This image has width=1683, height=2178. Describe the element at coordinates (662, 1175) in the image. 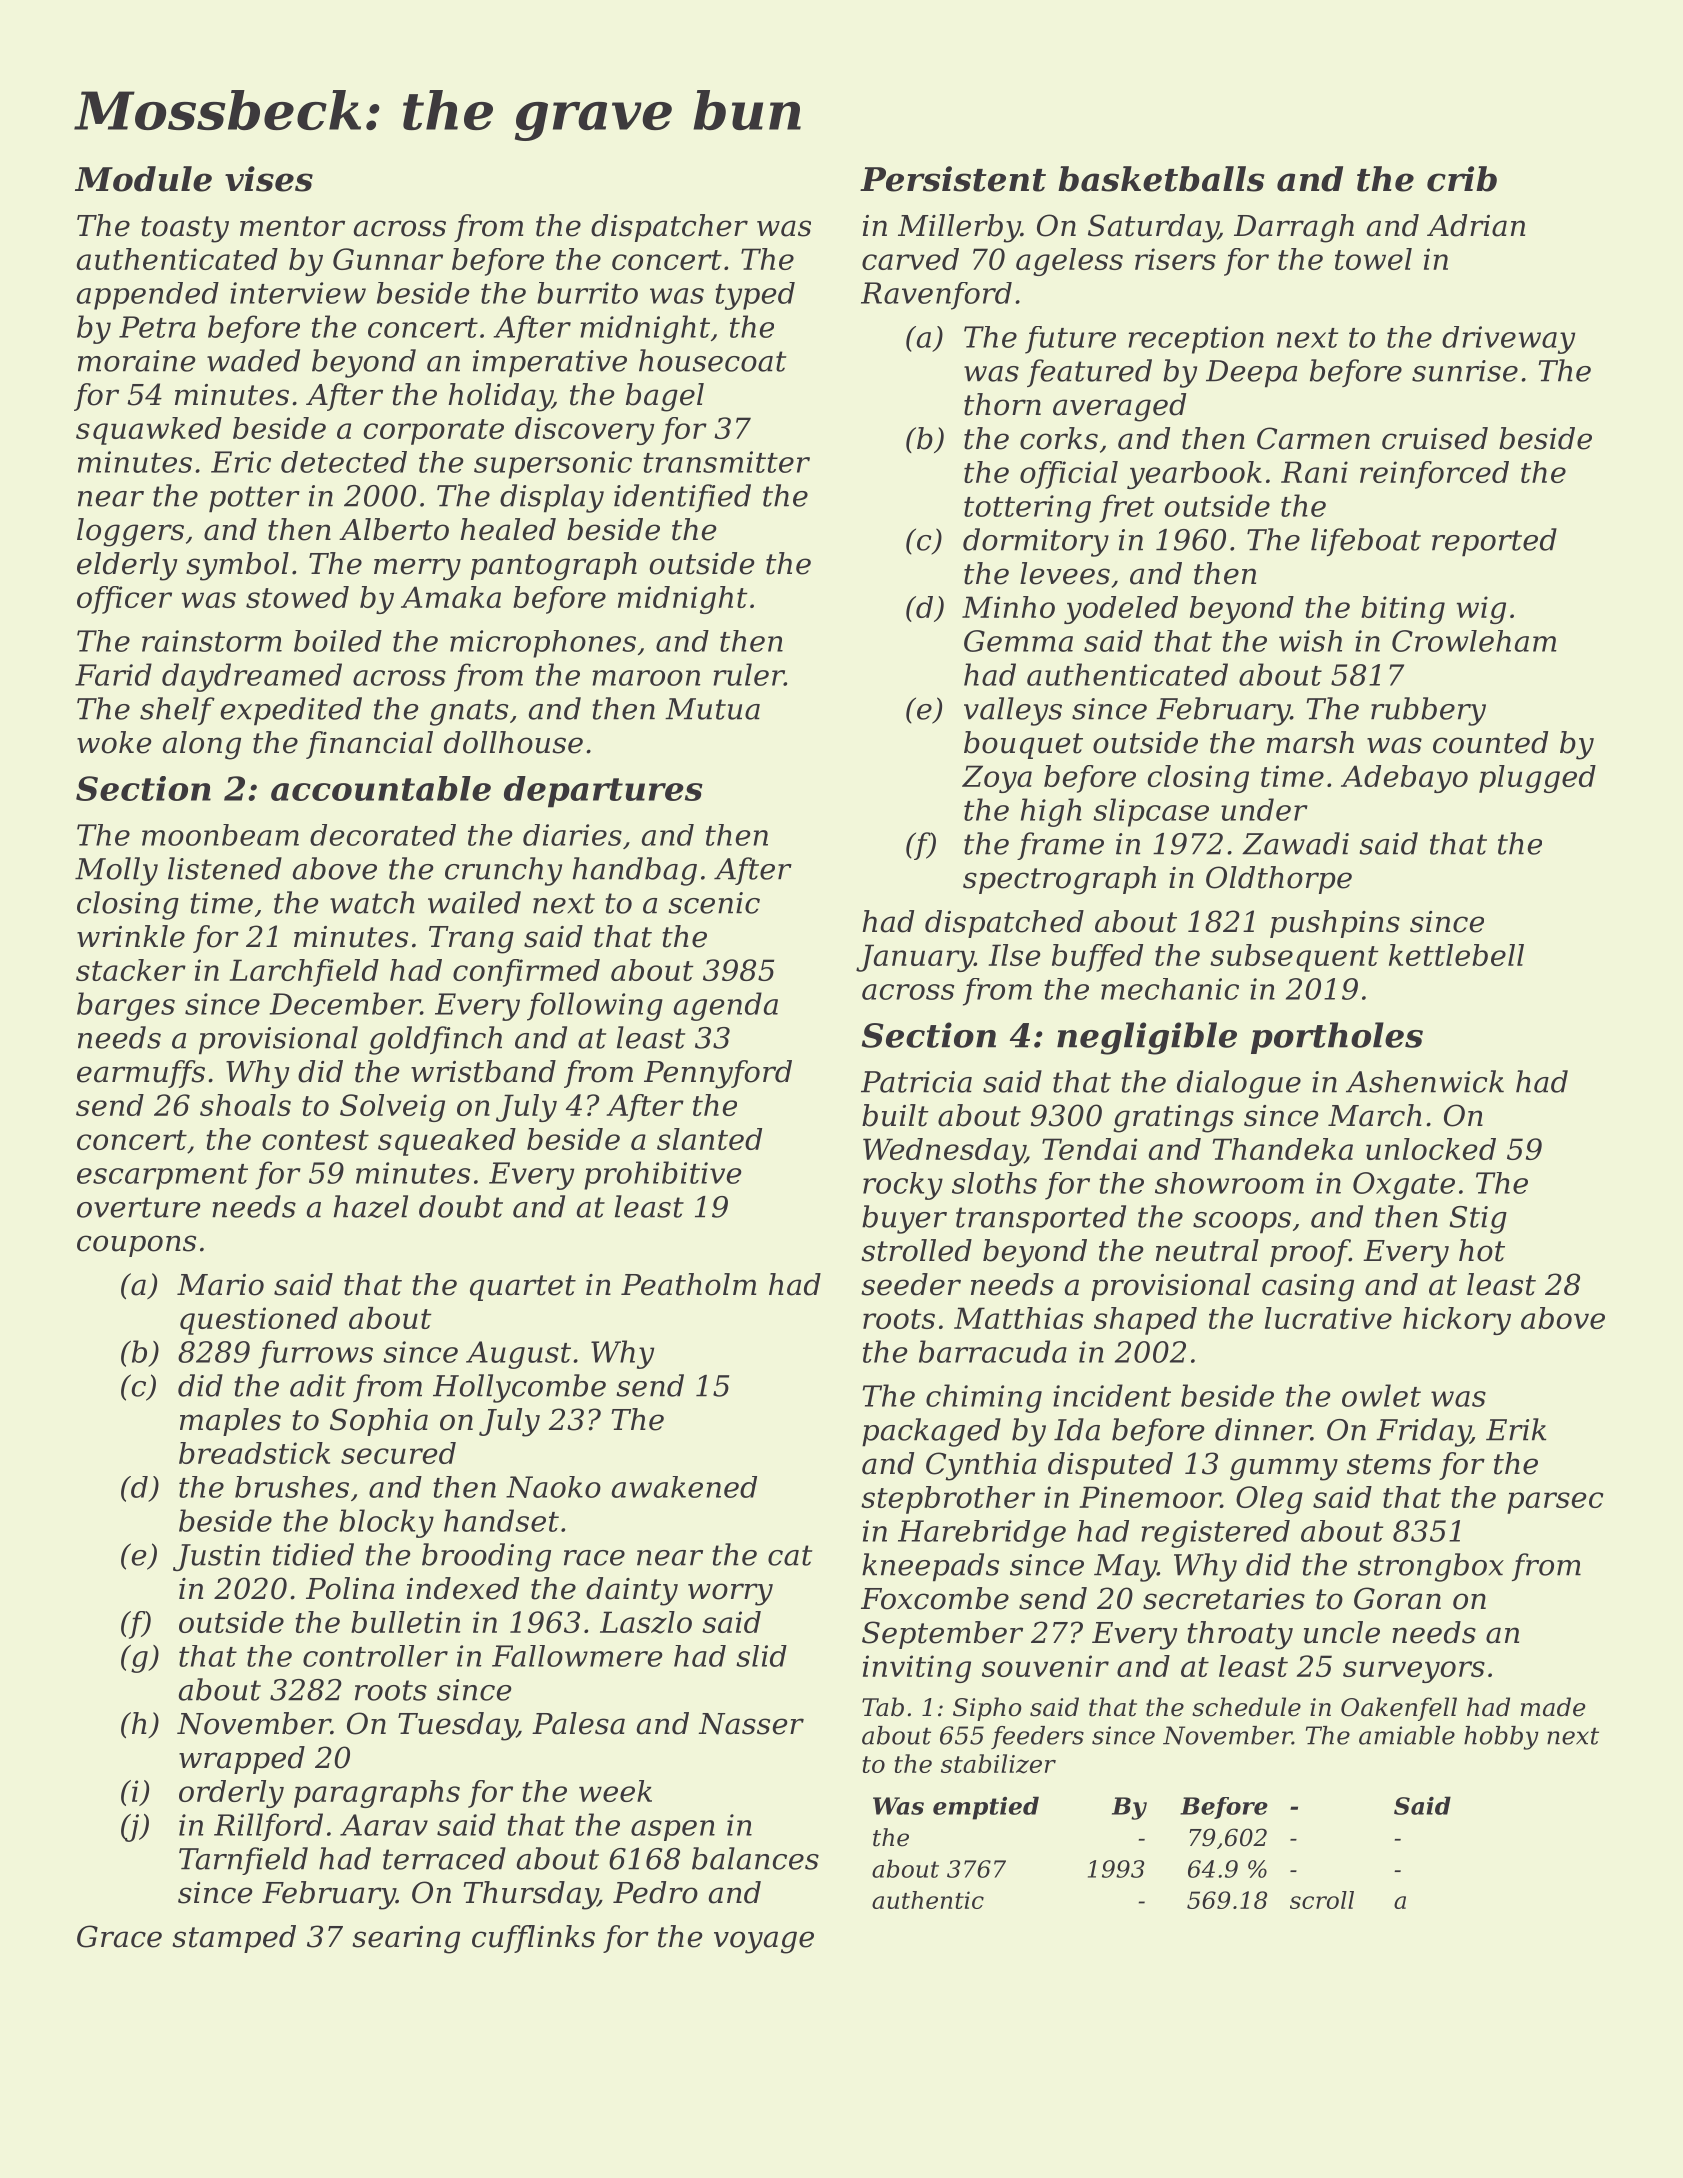

I see `prohibitive` at that location.
